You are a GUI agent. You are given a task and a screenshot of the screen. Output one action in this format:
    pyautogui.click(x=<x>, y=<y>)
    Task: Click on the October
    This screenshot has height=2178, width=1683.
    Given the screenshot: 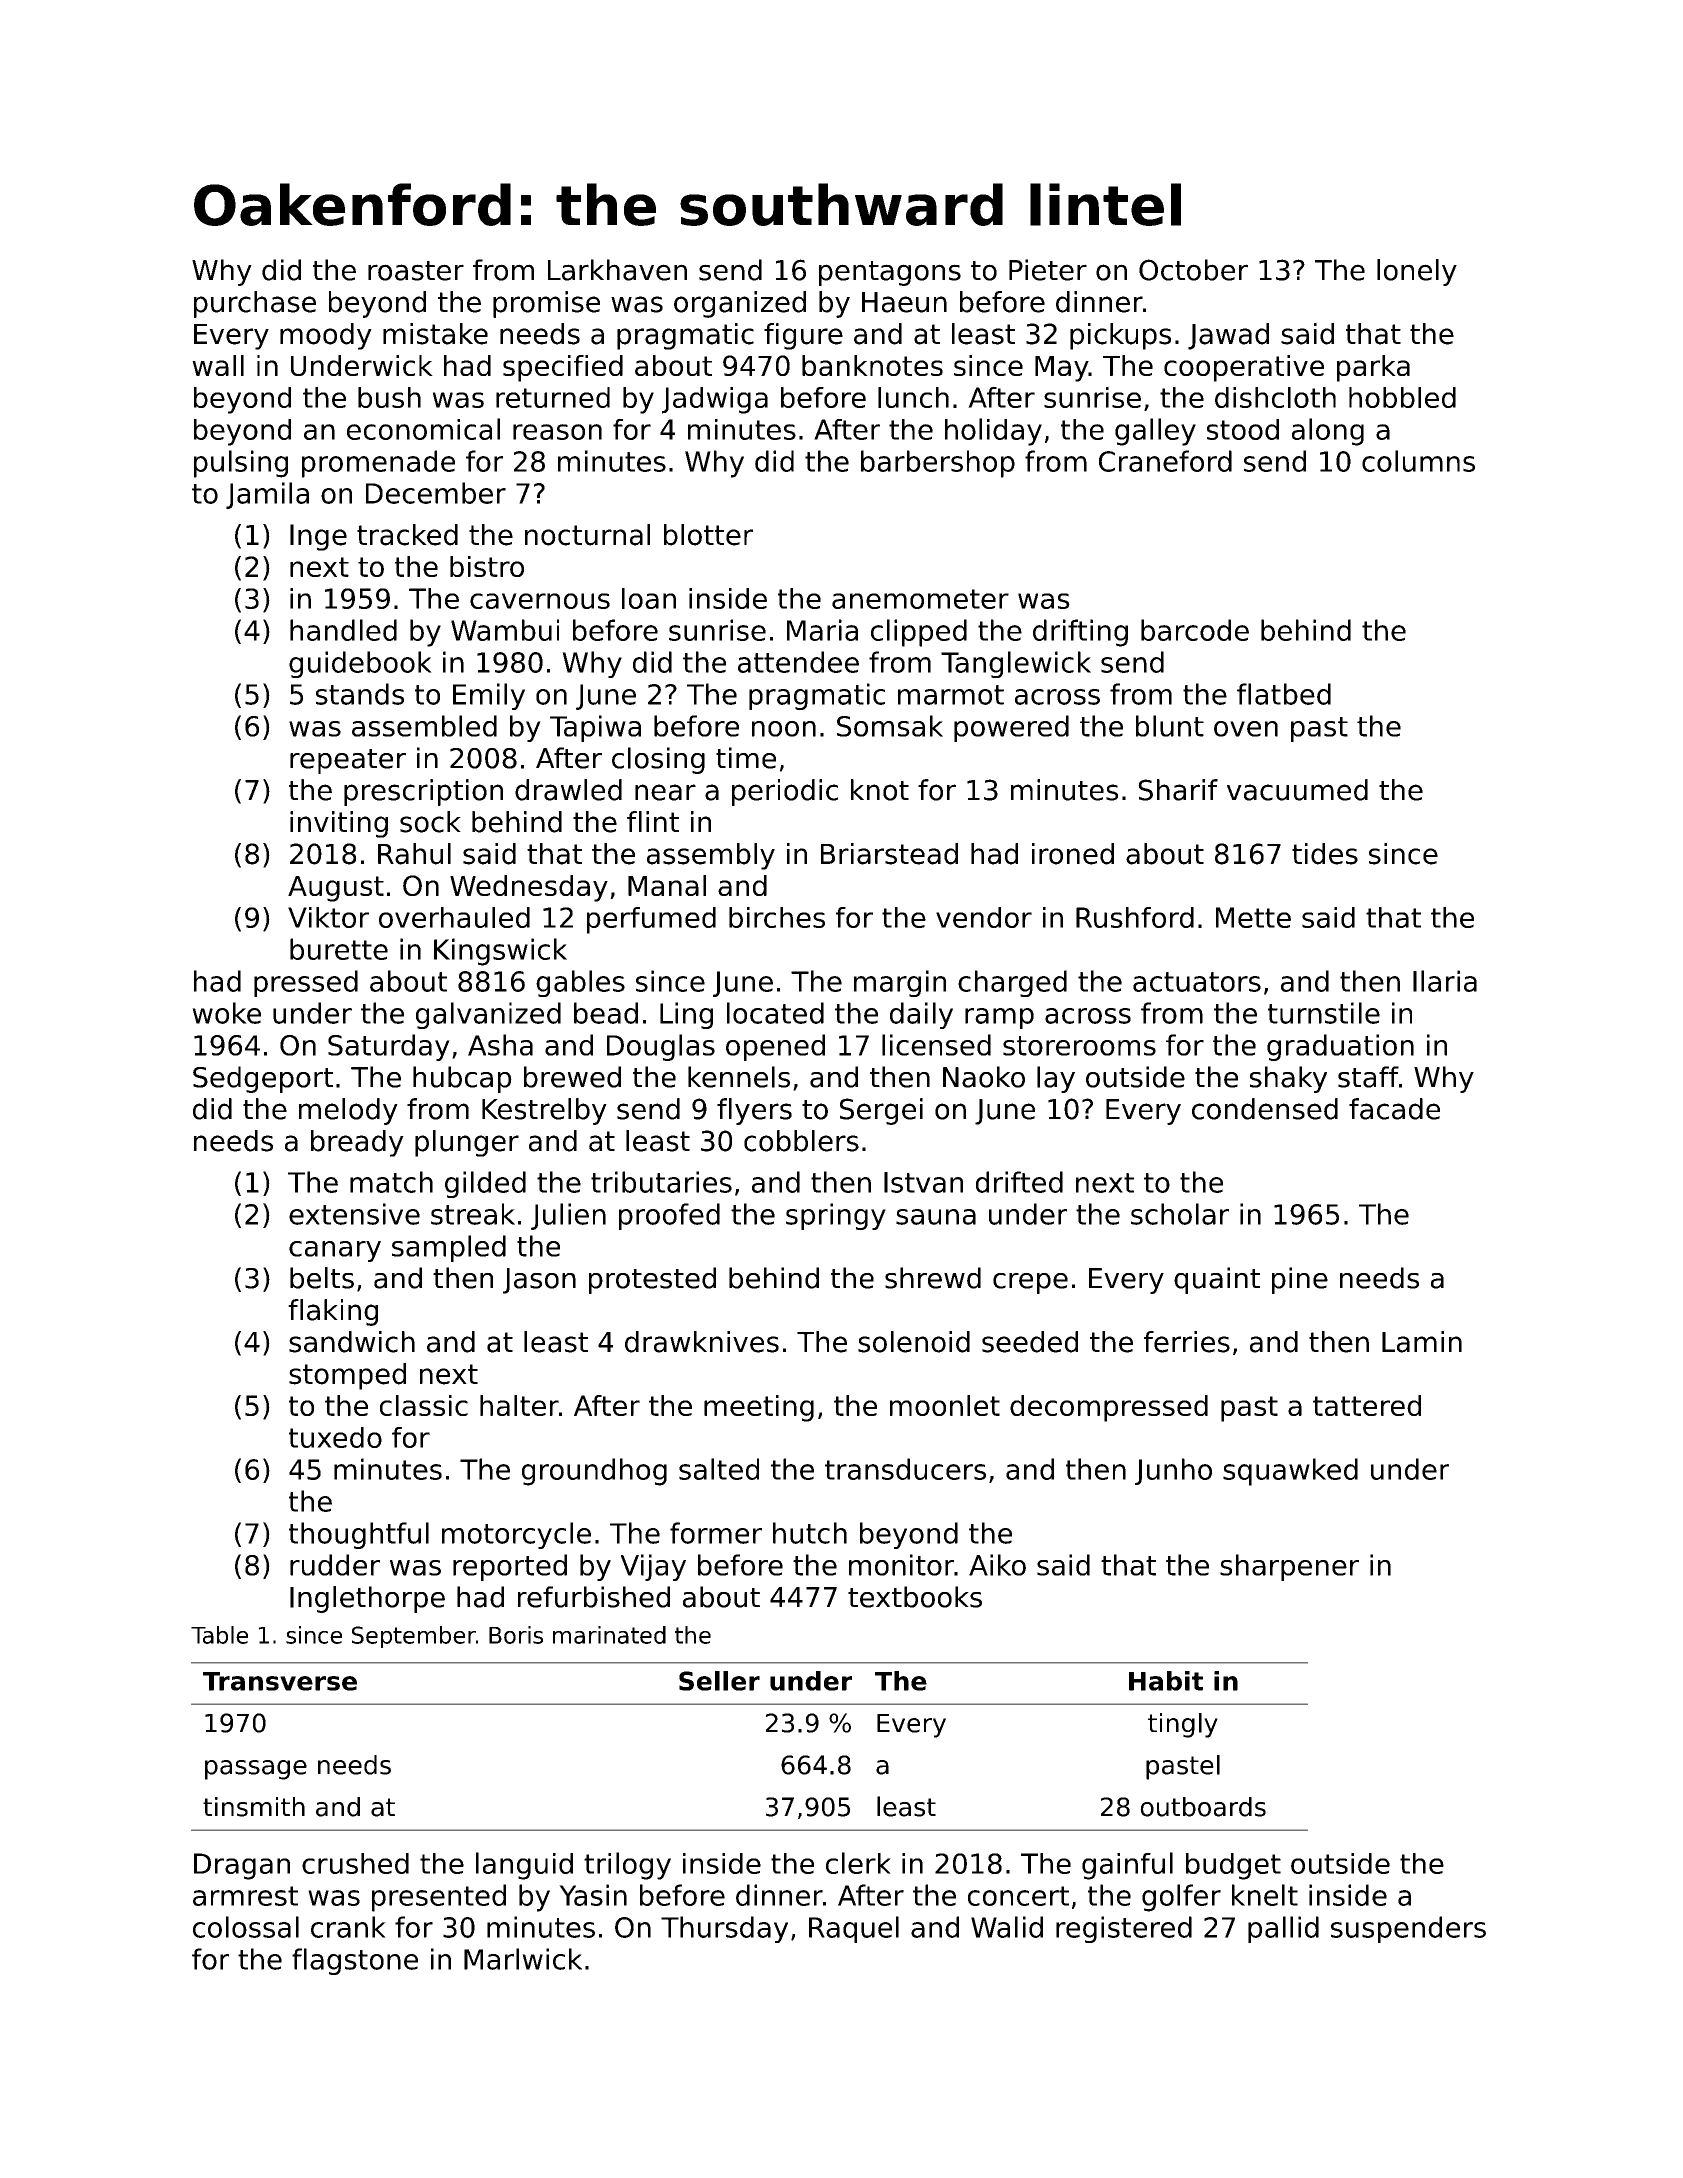 What is the action you would take?
    pyautogui.click(x=1193, y=270)
